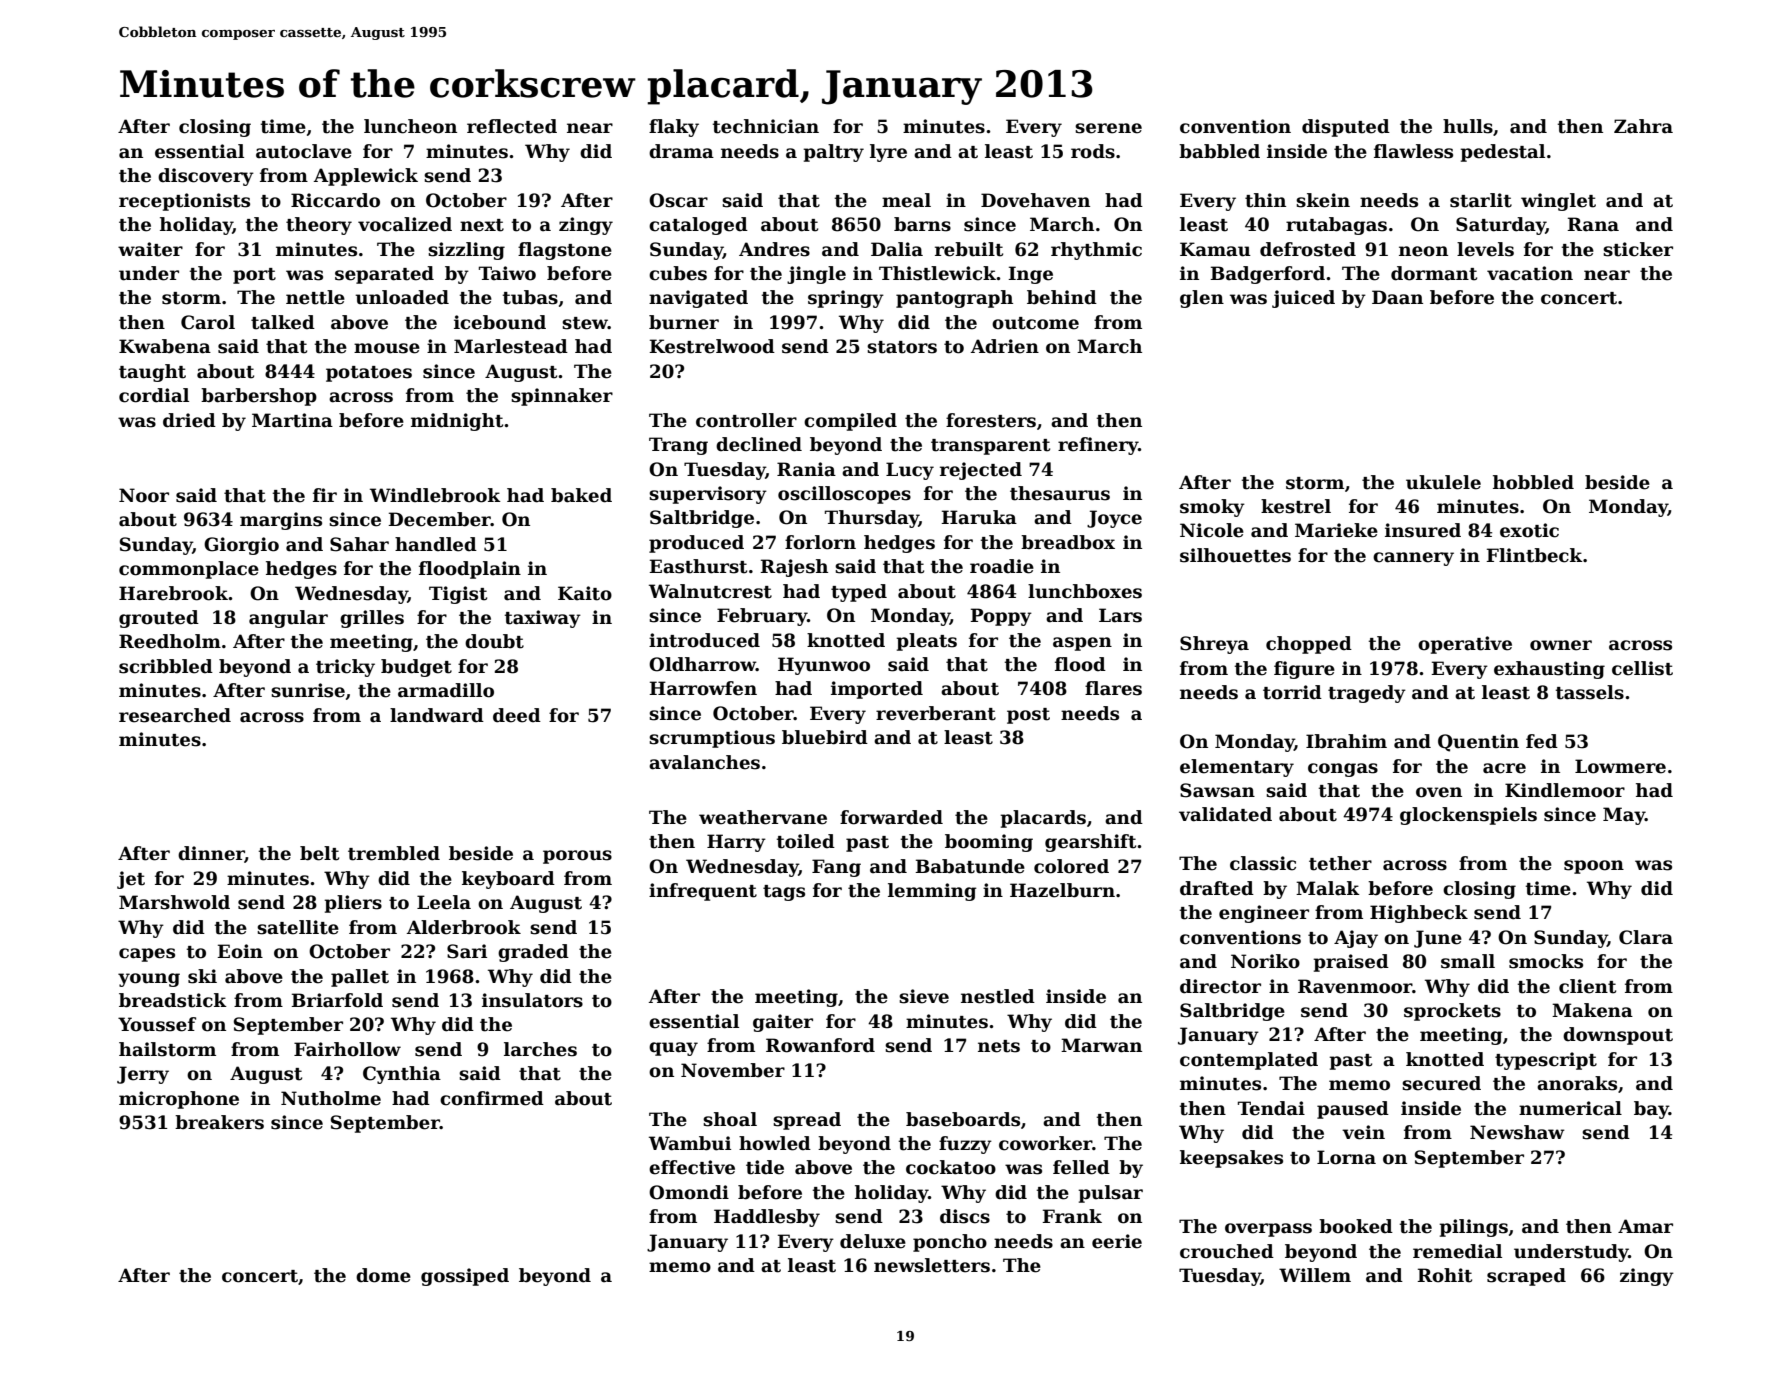 This page has width=1792, height=1385. I want to click on reflected, so click(512, 126).
